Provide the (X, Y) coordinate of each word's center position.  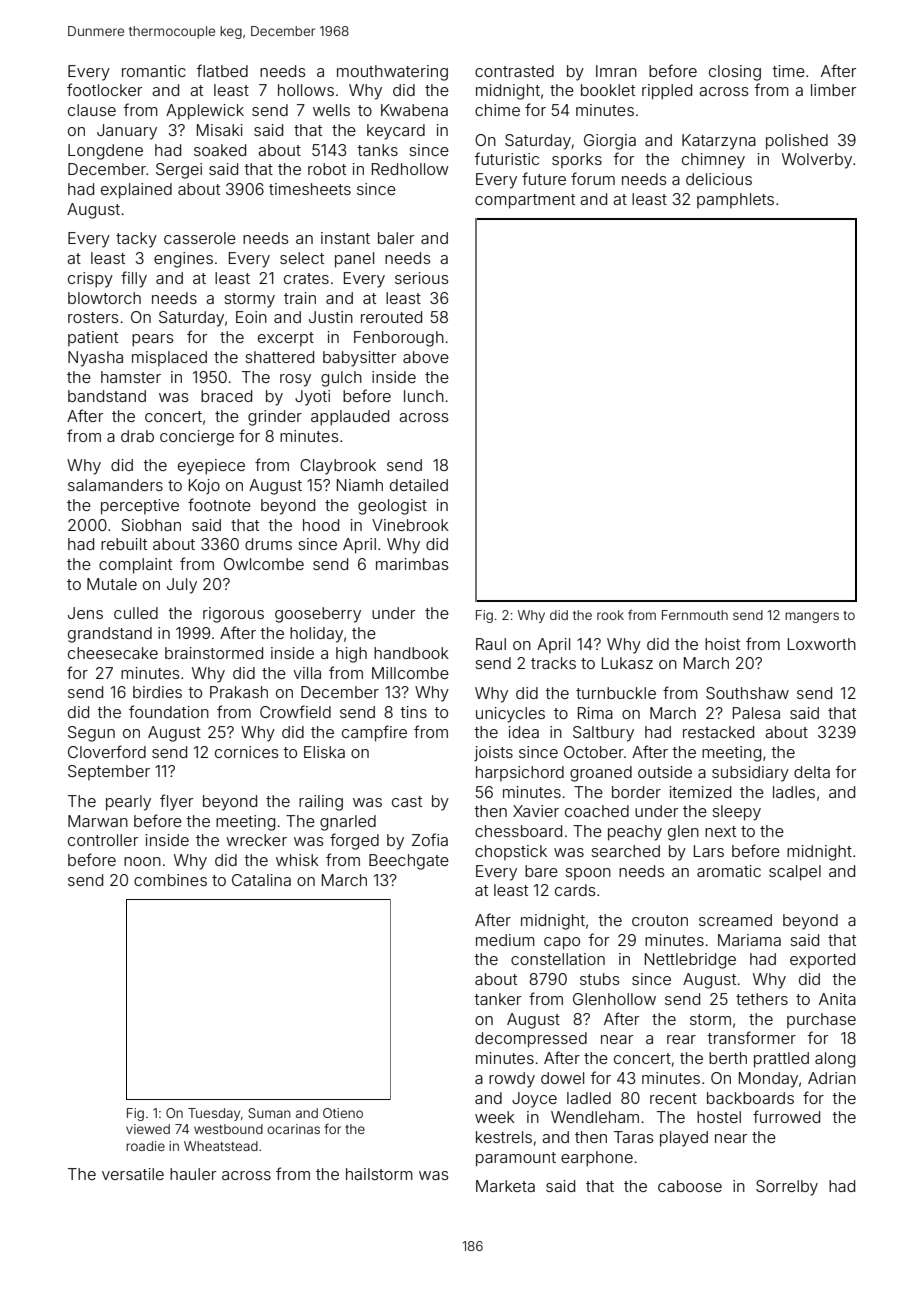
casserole (200, 238)
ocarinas (293, 1129)
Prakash (239, 692)
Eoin (251, 317)
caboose (690, 1186)
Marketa (505, 1186)
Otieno (343, 1113)
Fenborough (399, 339)
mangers (812, 617)
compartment (525, 201)
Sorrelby (787, 1188)
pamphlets (735, 200)
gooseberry (318, 615)
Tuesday (214, 1114)
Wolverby (817, 161)
